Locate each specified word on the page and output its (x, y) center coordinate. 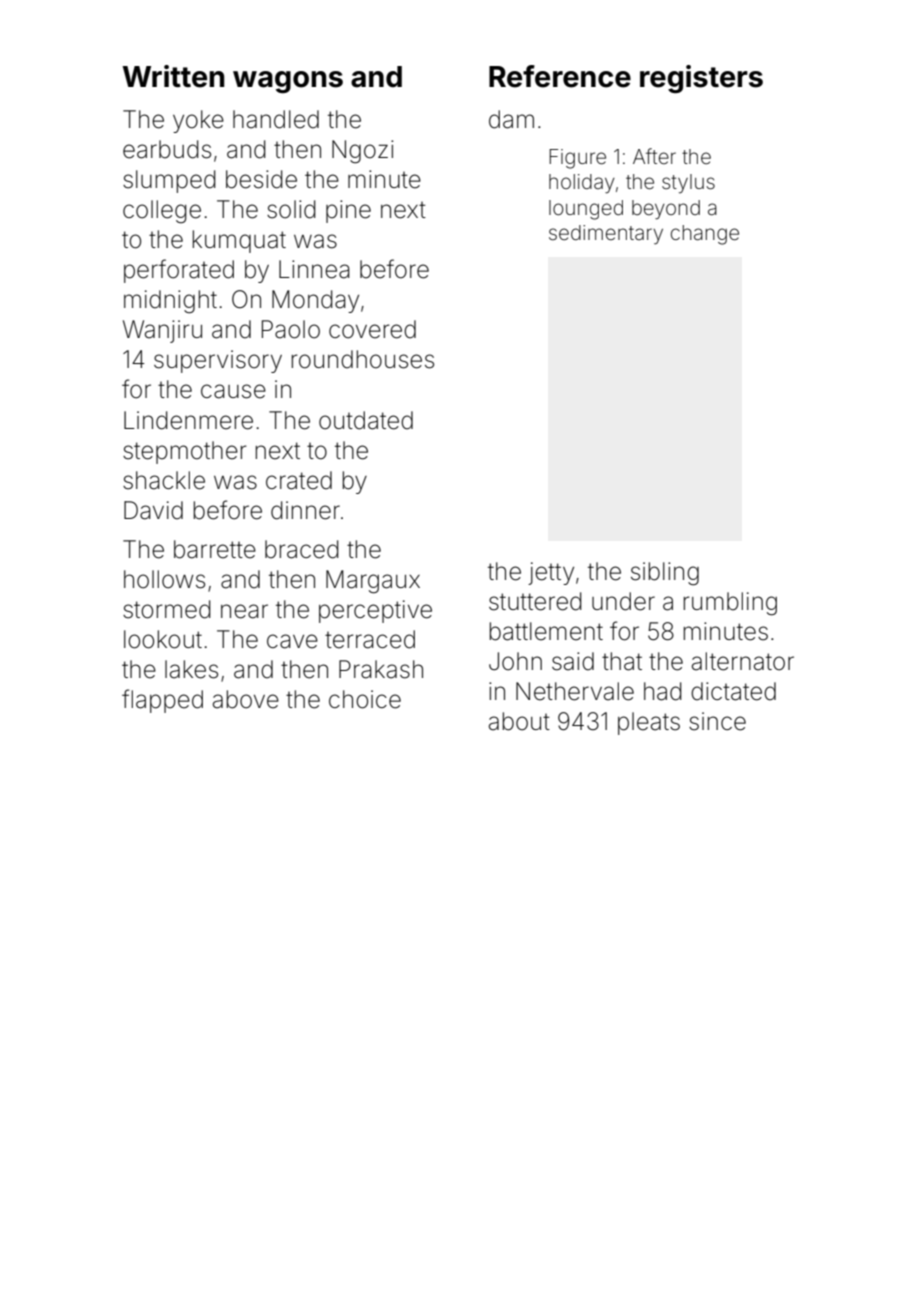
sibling (665, 573)
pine (348, 211)
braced (302, 549)
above (246, 699)
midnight (170, 301)
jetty (551, 573)
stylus (688, 183)
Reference (560, 76)
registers (701, 79)
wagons (288, 82)
